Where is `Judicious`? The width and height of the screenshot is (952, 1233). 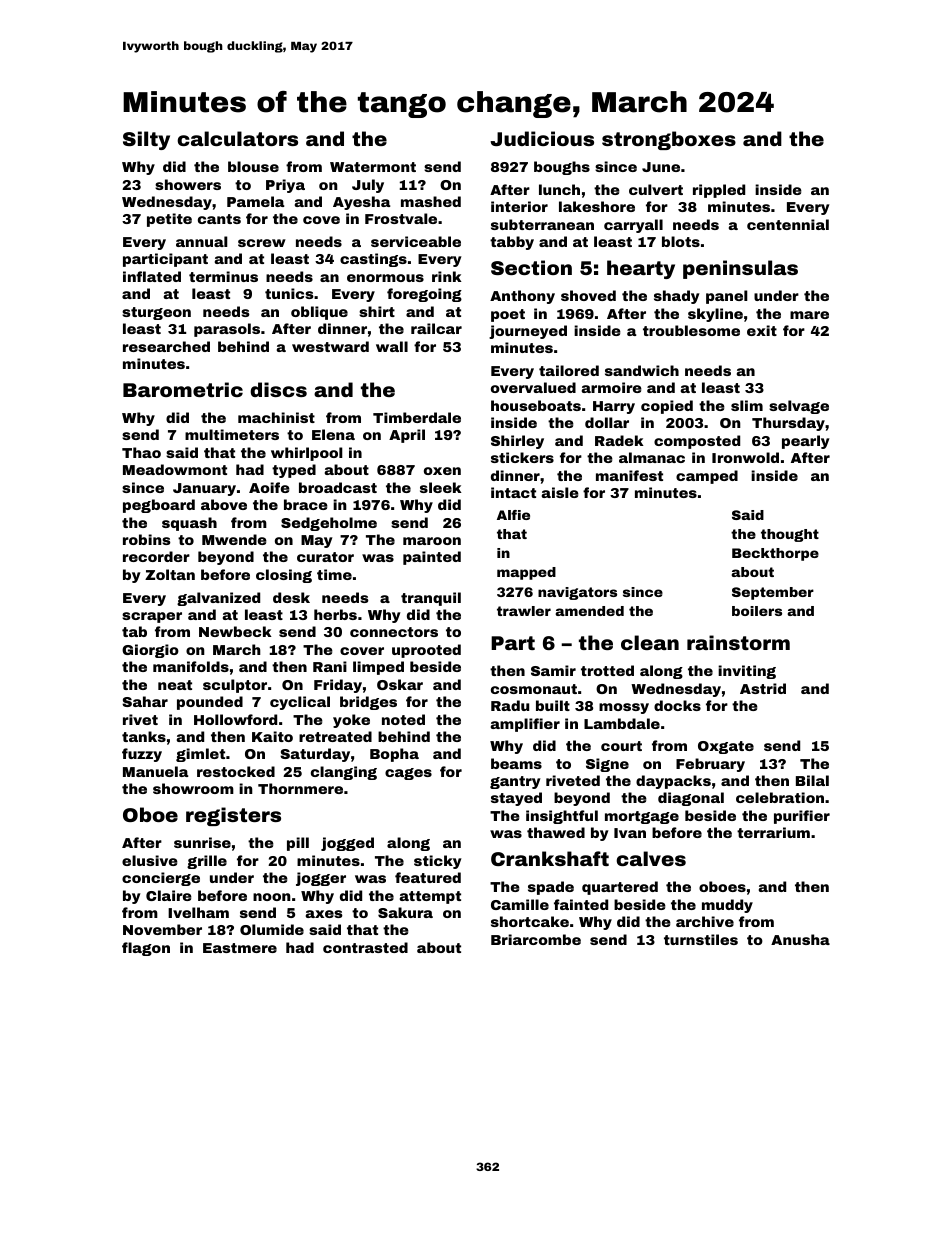 Judicious is located at coordinates (542, 138).
